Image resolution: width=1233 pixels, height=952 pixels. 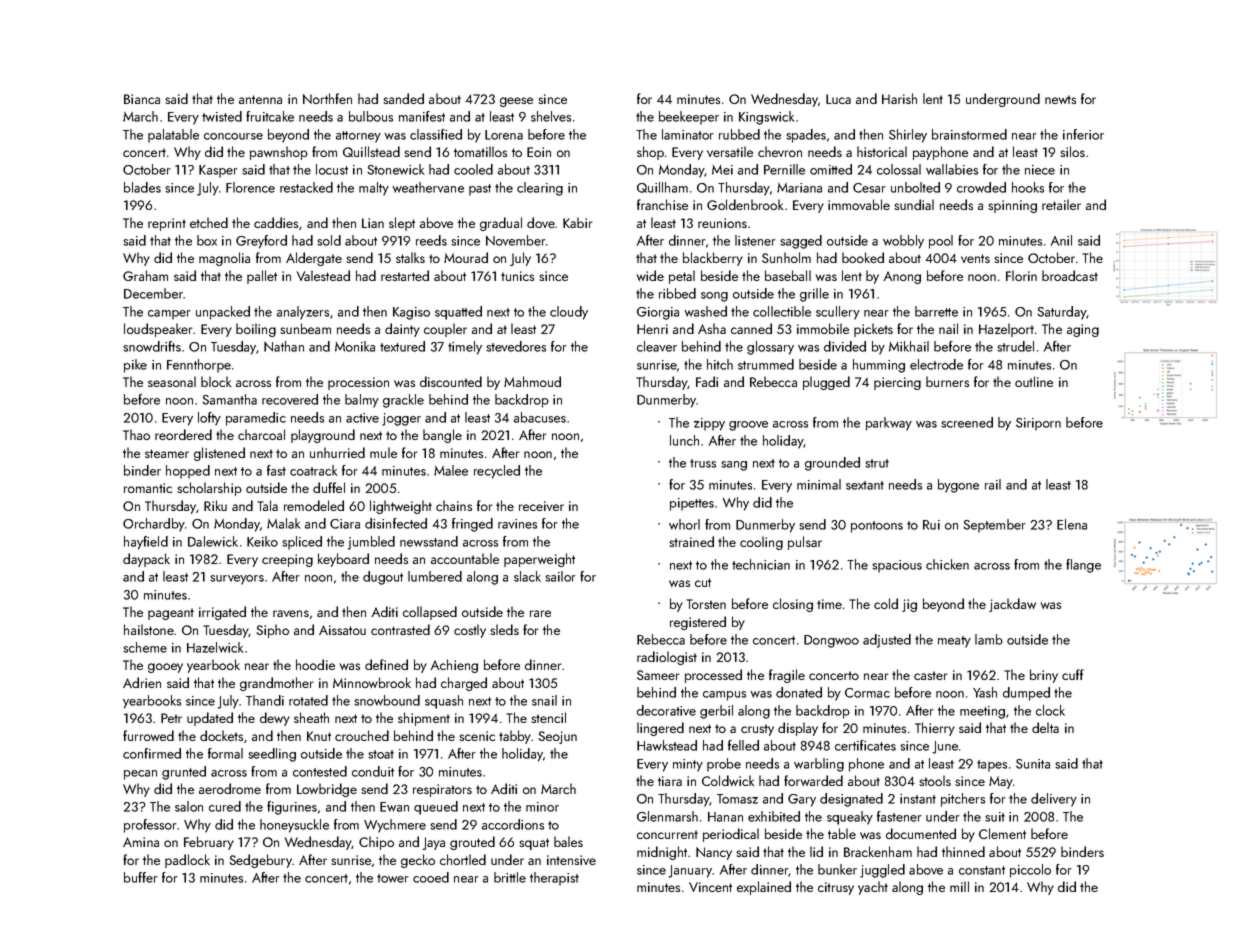 What do you see at coordinates (571, 860) in the screenshot?
I see `intensive` at bounding box center [571, 860].
